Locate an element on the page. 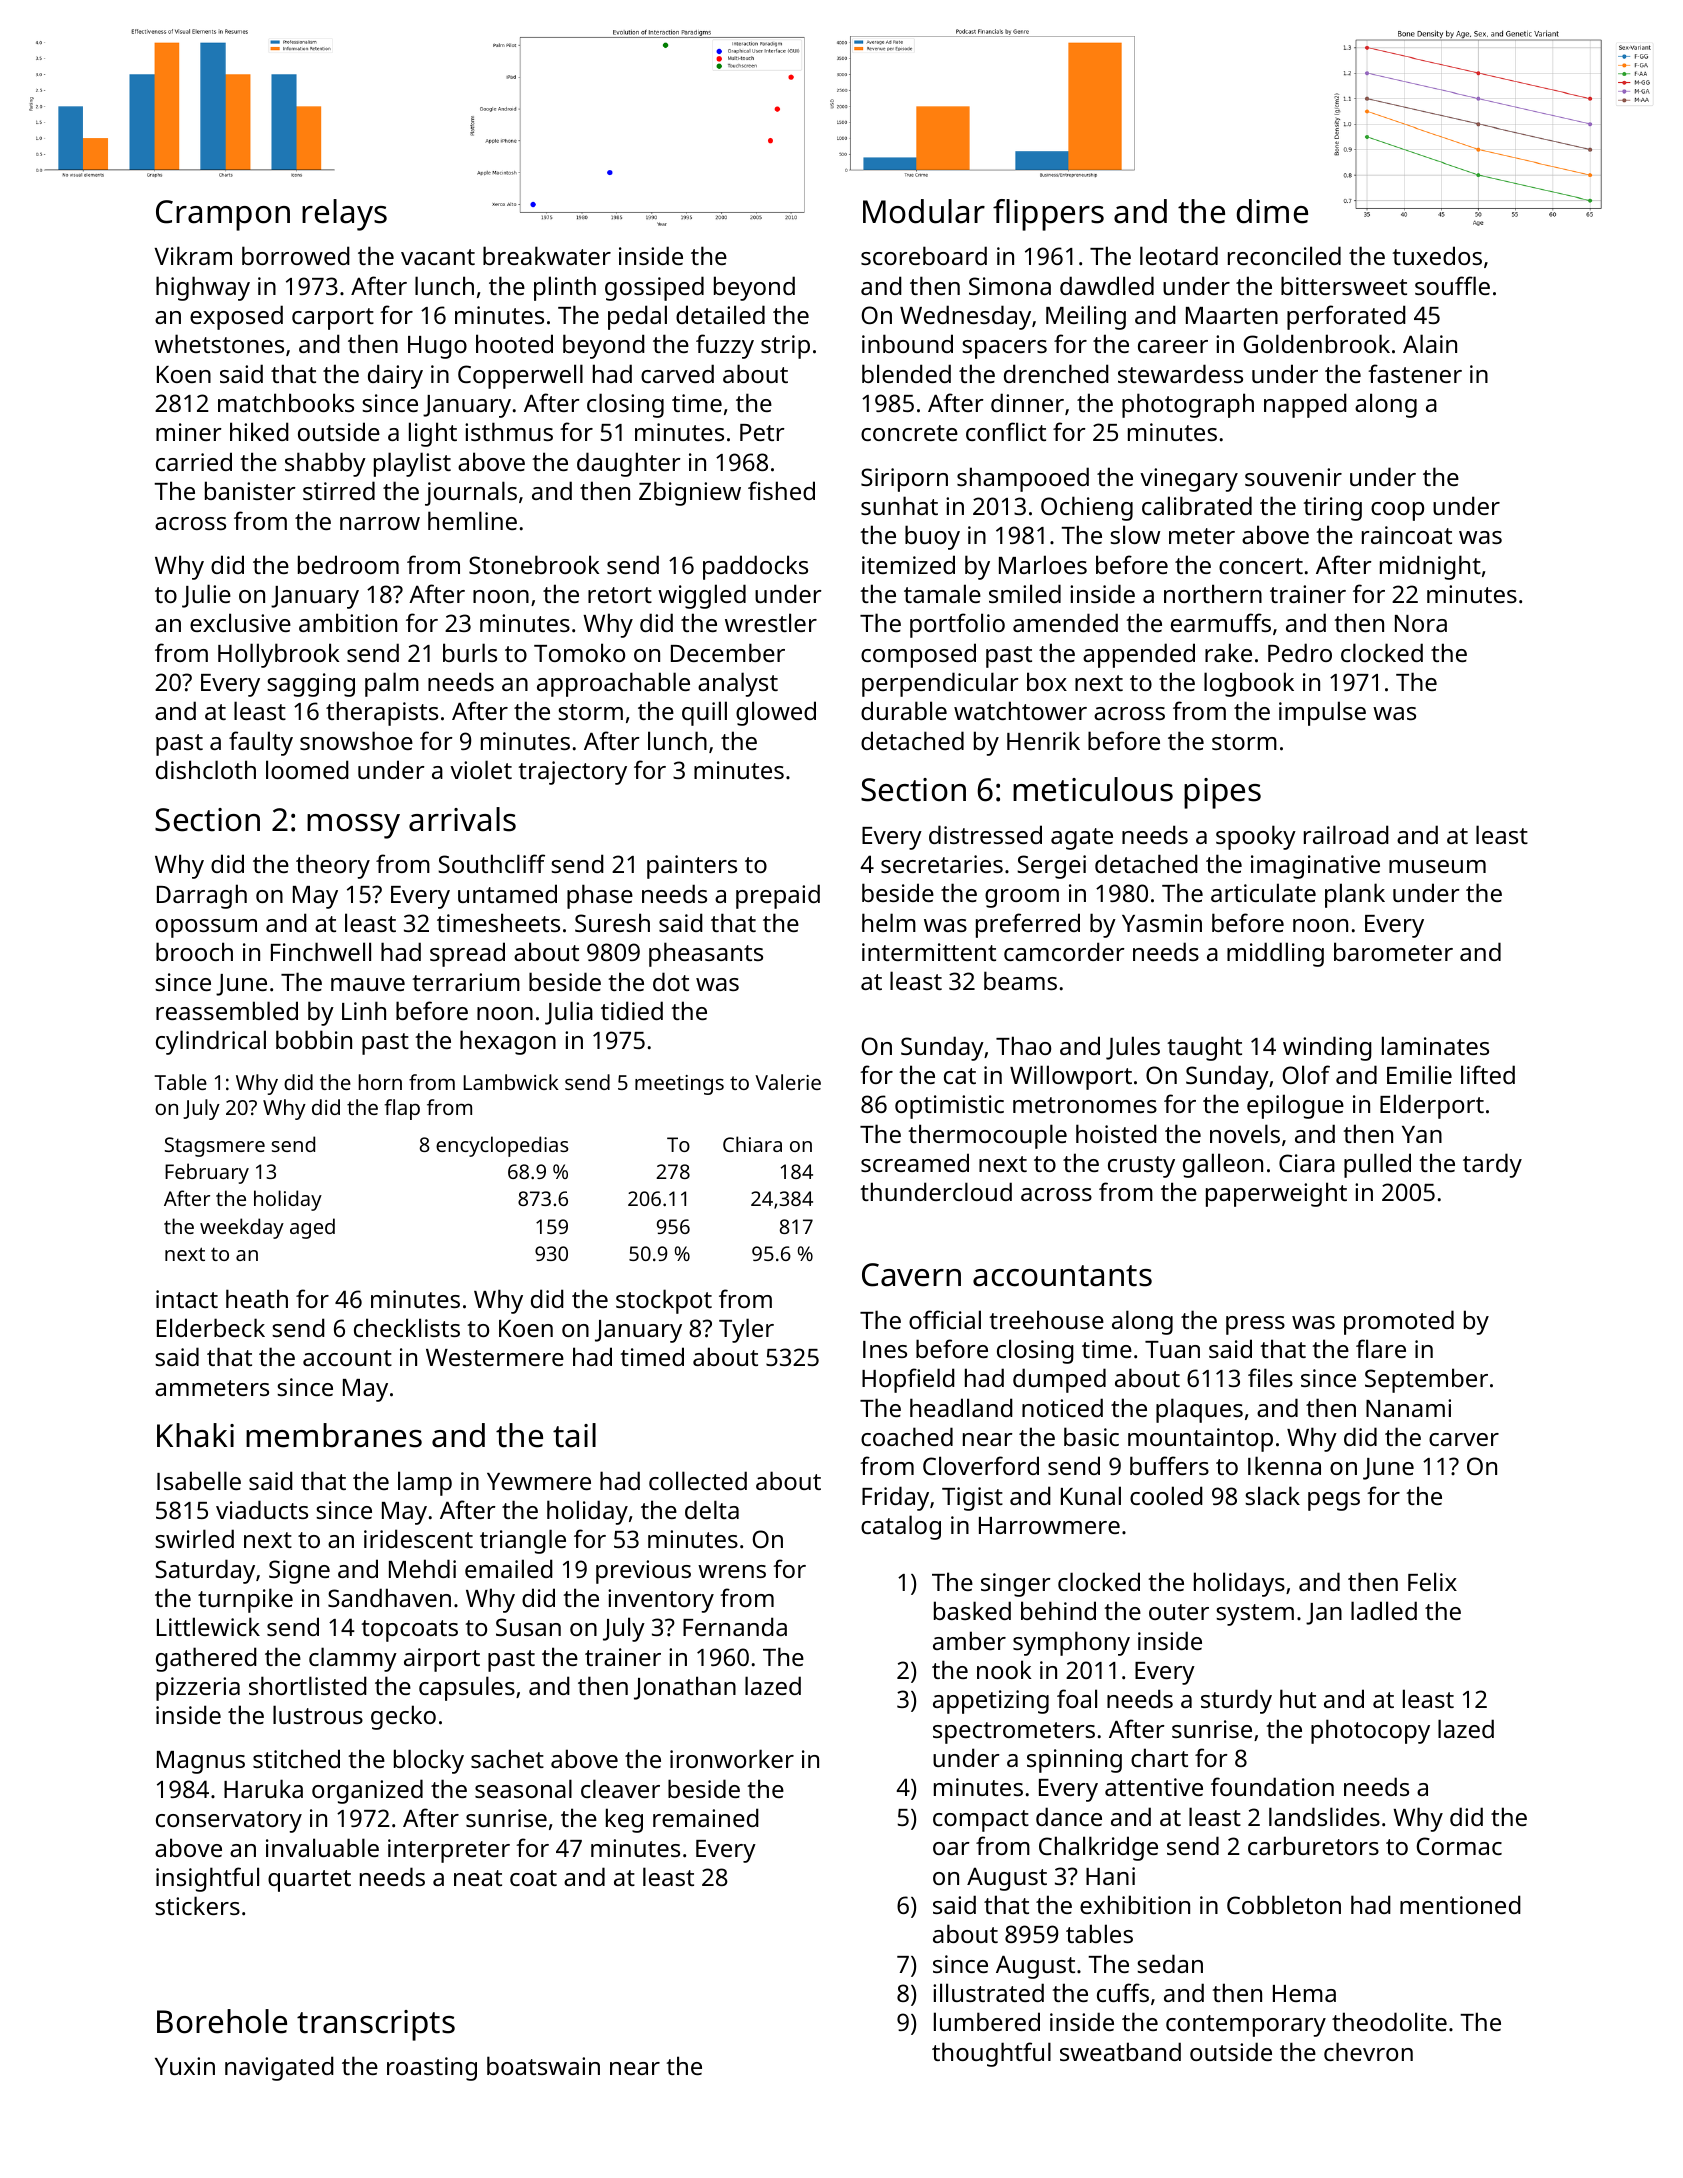  untamed is located at coordinates (507, 893).
